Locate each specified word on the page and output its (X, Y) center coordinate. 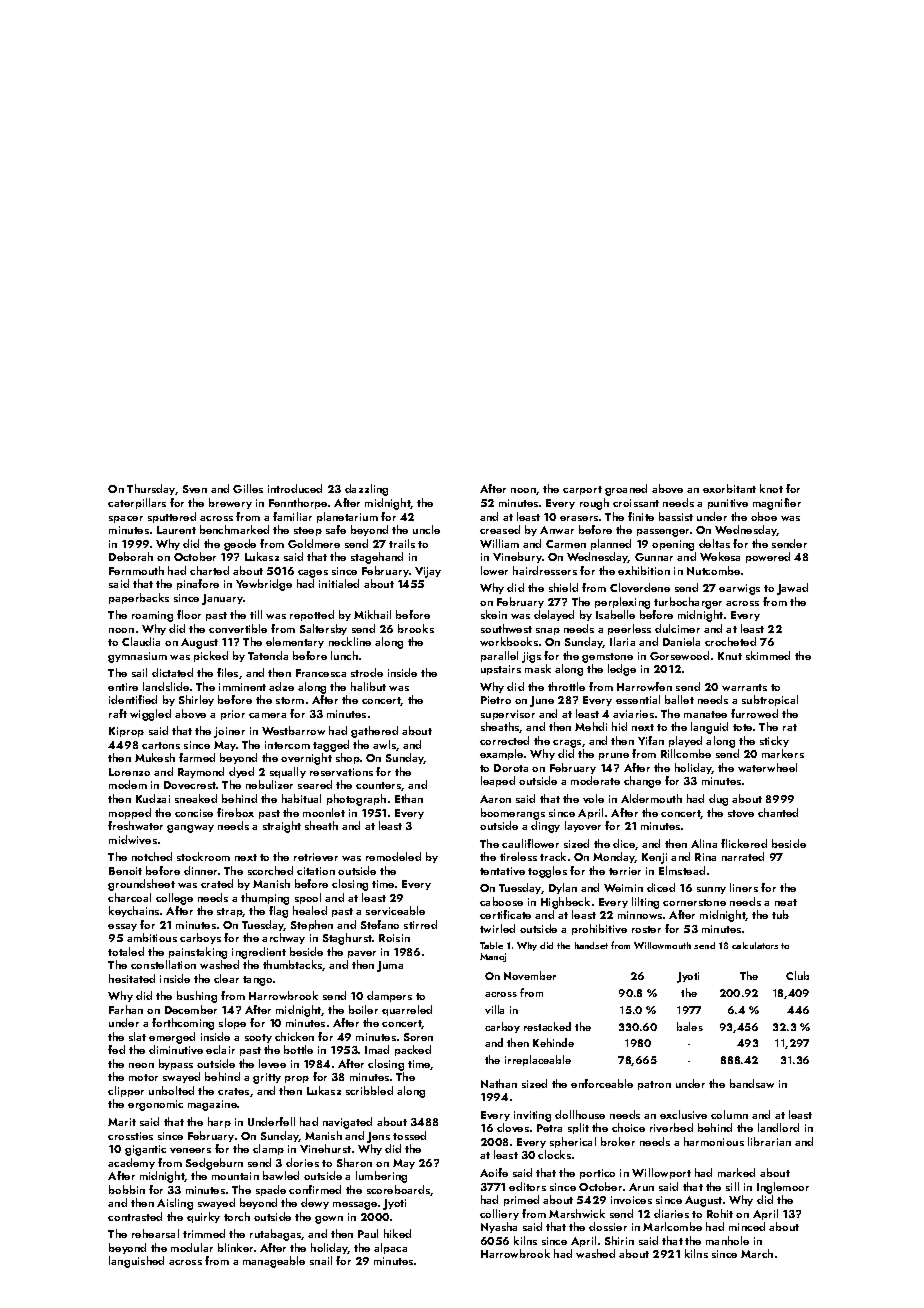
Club (797, 975)
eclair (220, 1049)
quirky (203, 1217)
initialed (339, 583)
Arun (641, 1187)
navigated (347, 1123)
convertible (238, 628)
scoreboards (399, 1190)
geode (240, 545)
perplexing (622, 603)
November (530, 975)
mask (538, 668)
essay (122, 927)
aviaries (633, 714)
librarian (769, 1141)
